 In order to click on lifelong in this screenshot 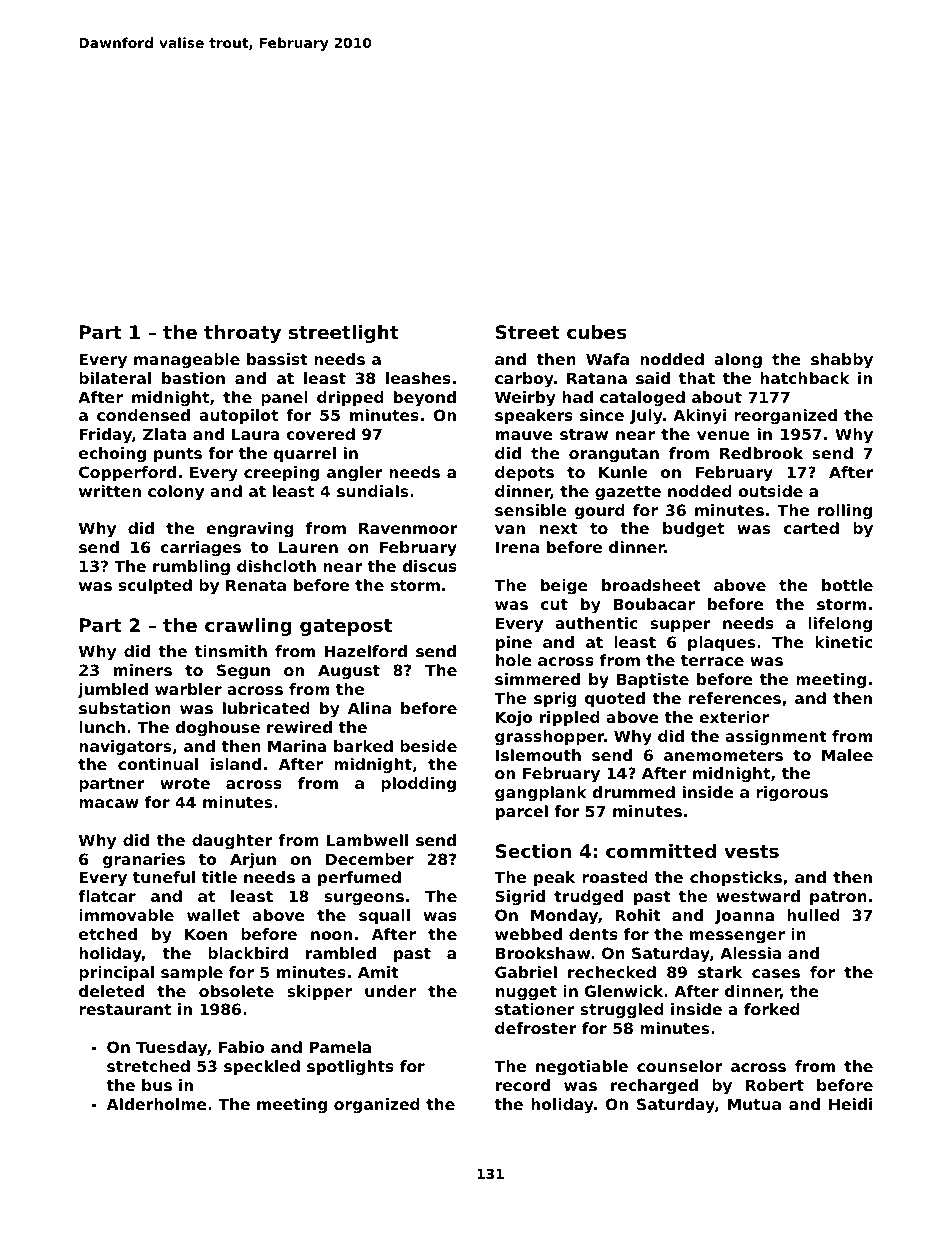, I will do `click(840, 625)`.
